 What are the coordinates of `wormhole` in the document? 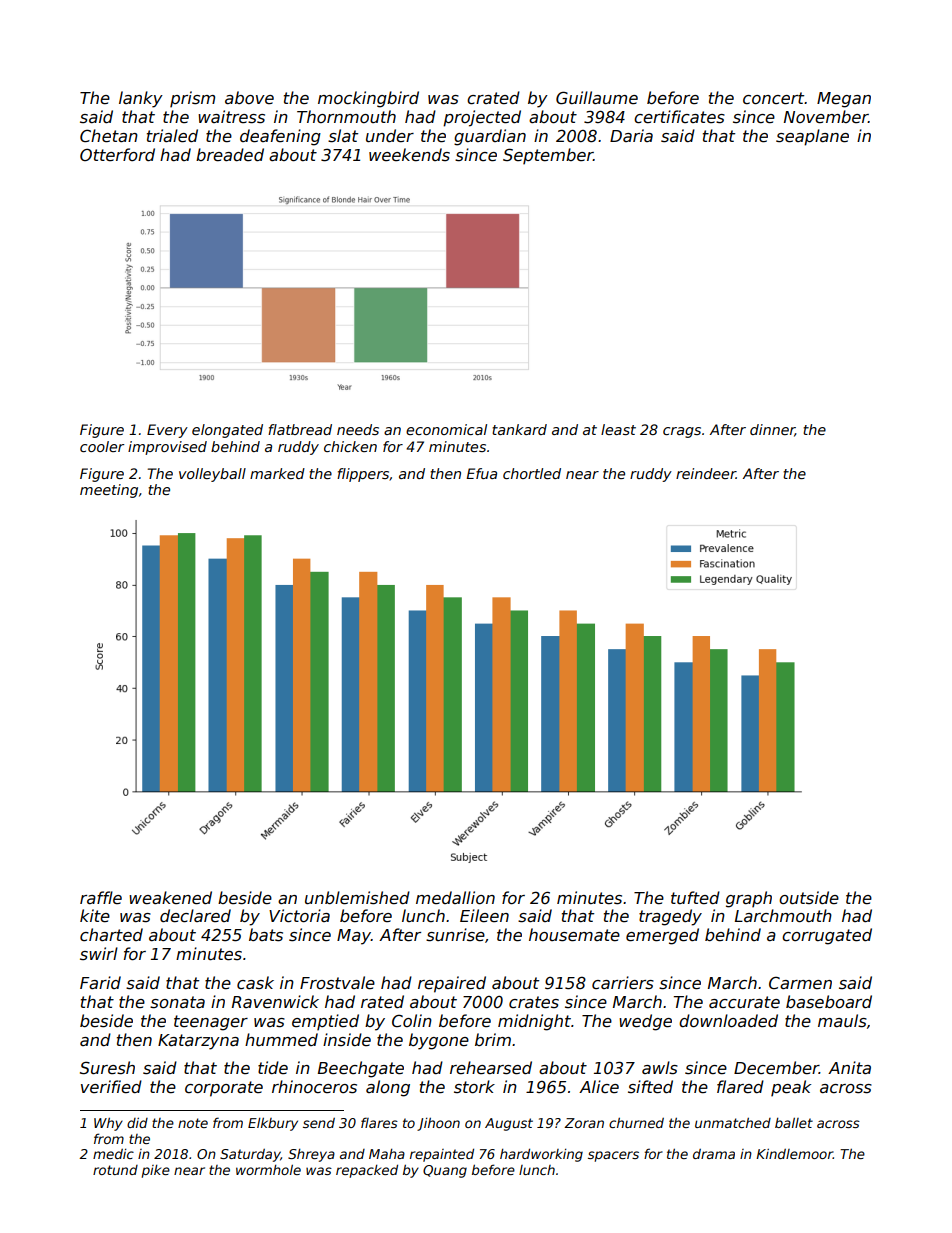 It's located at (268, 1170).
